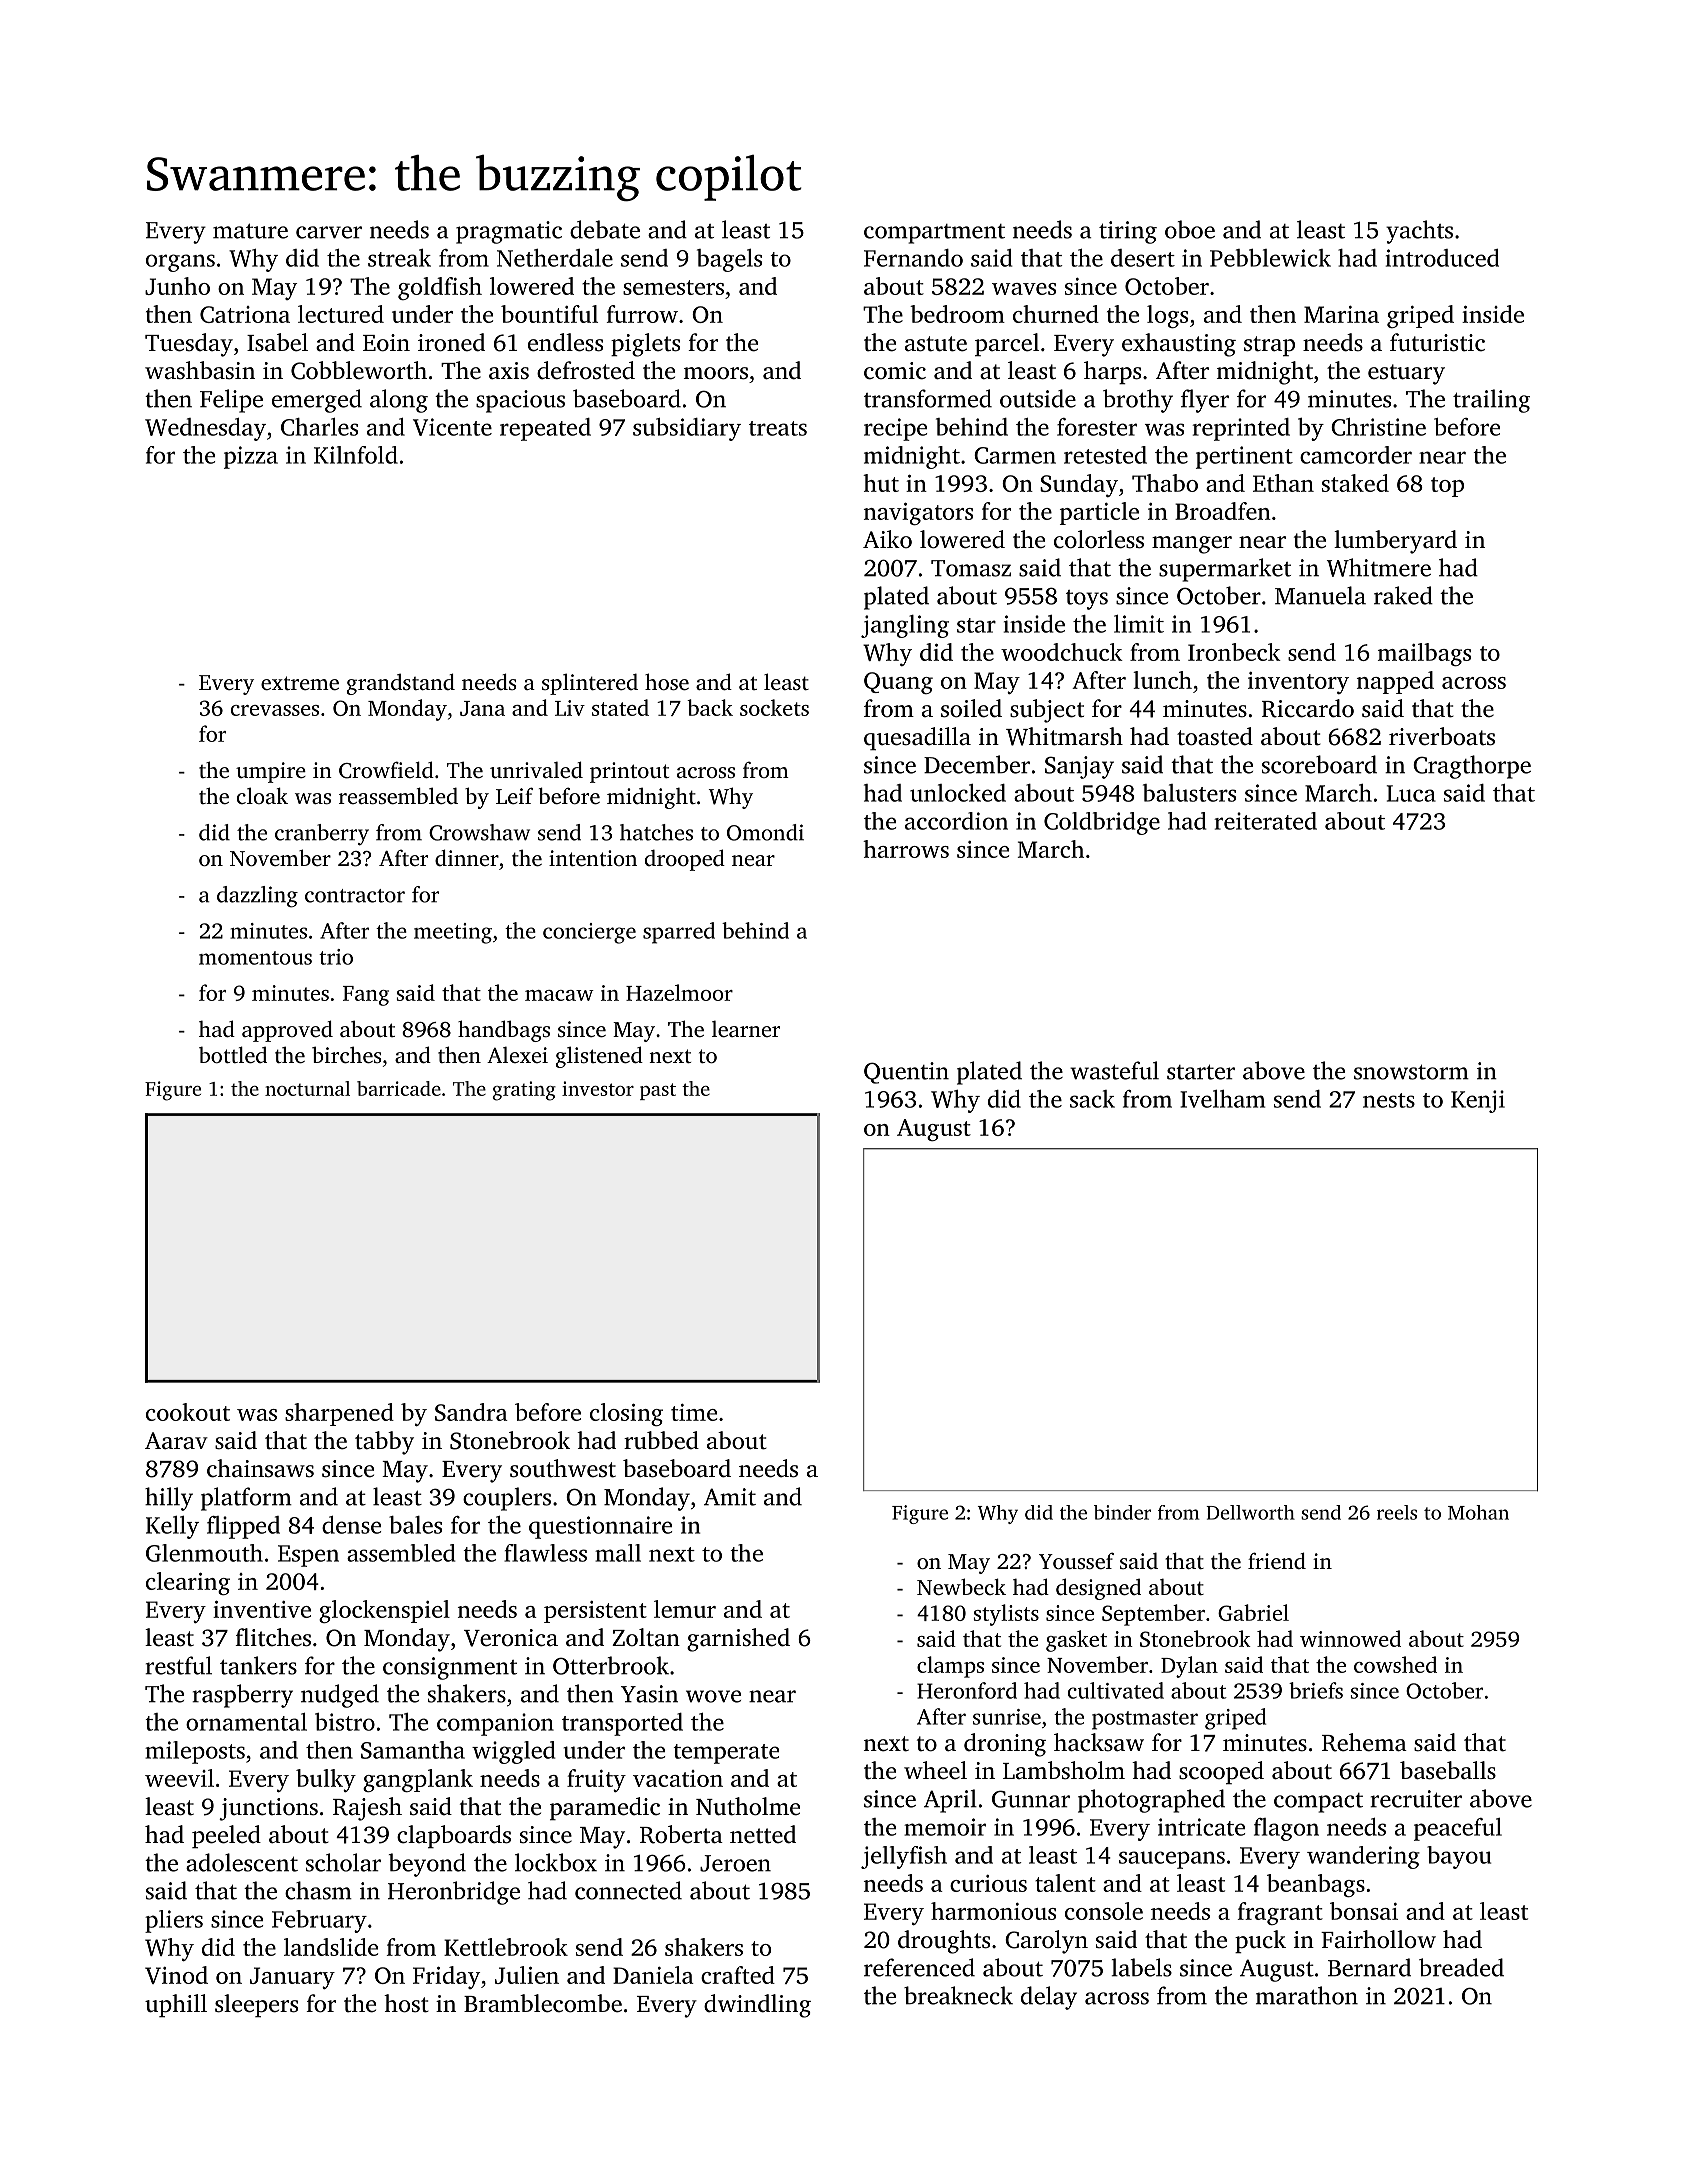 This page has width=1683, height=2178. Describe the element at coordinates (176, 2005) in the page. I see `uphill` at that location.
